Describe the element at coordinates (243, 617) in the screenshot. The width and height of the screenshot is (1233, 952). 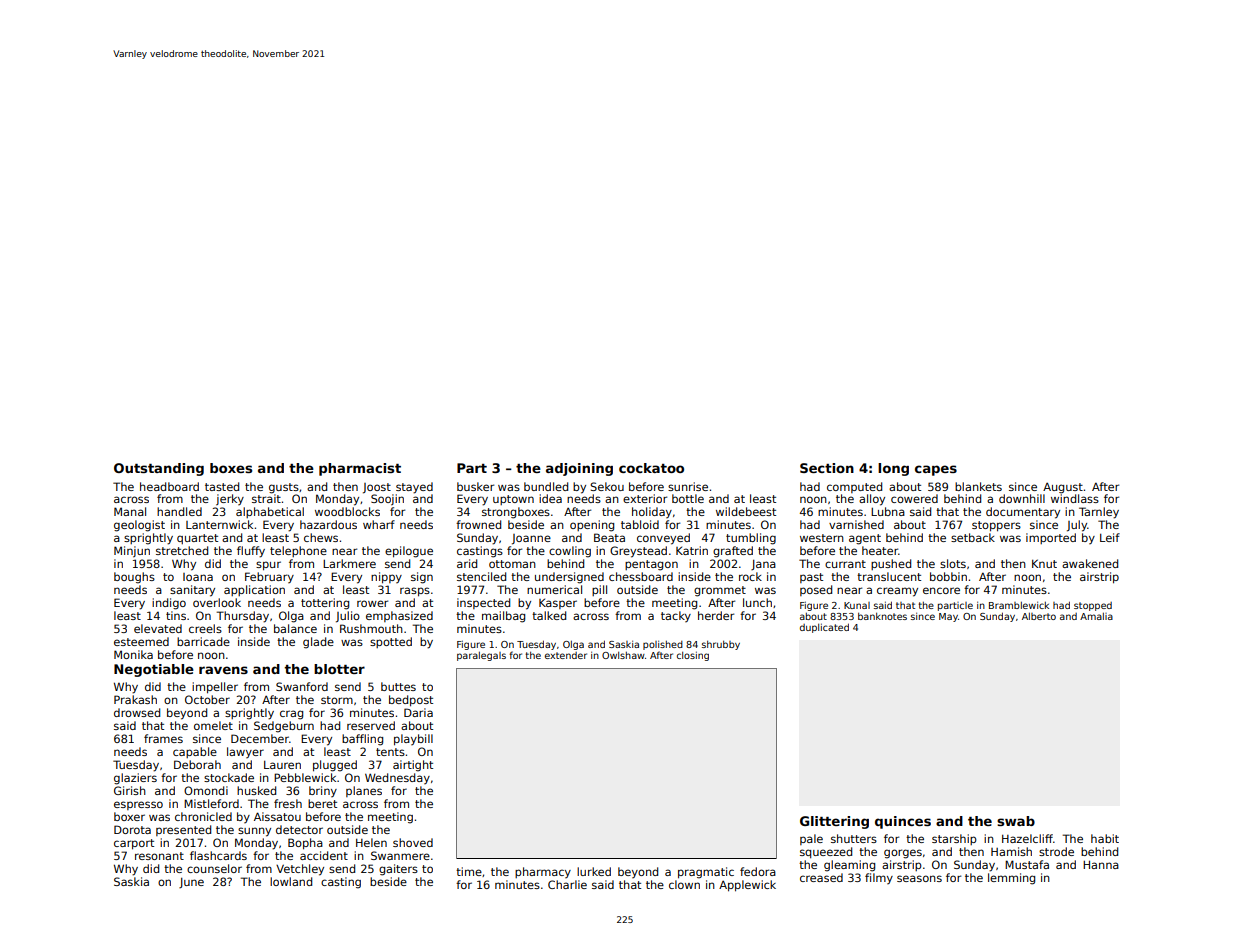
I see `Thursday` at that location.
